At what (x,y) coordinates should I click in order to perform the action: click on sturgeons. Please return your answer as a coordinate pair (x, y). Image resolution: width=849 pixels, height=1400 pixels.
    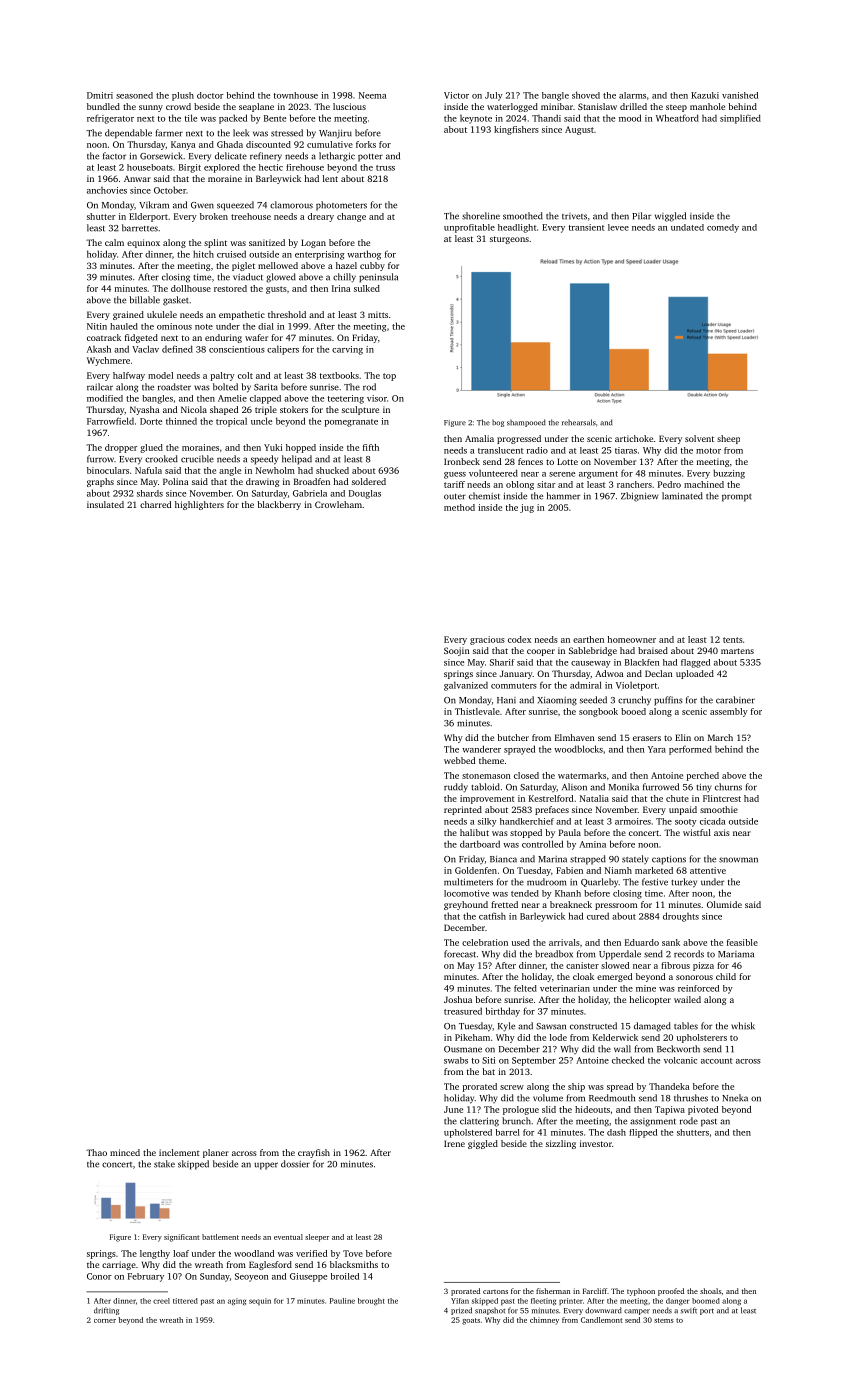
    Looking at the image, I should click on (509, 240).
